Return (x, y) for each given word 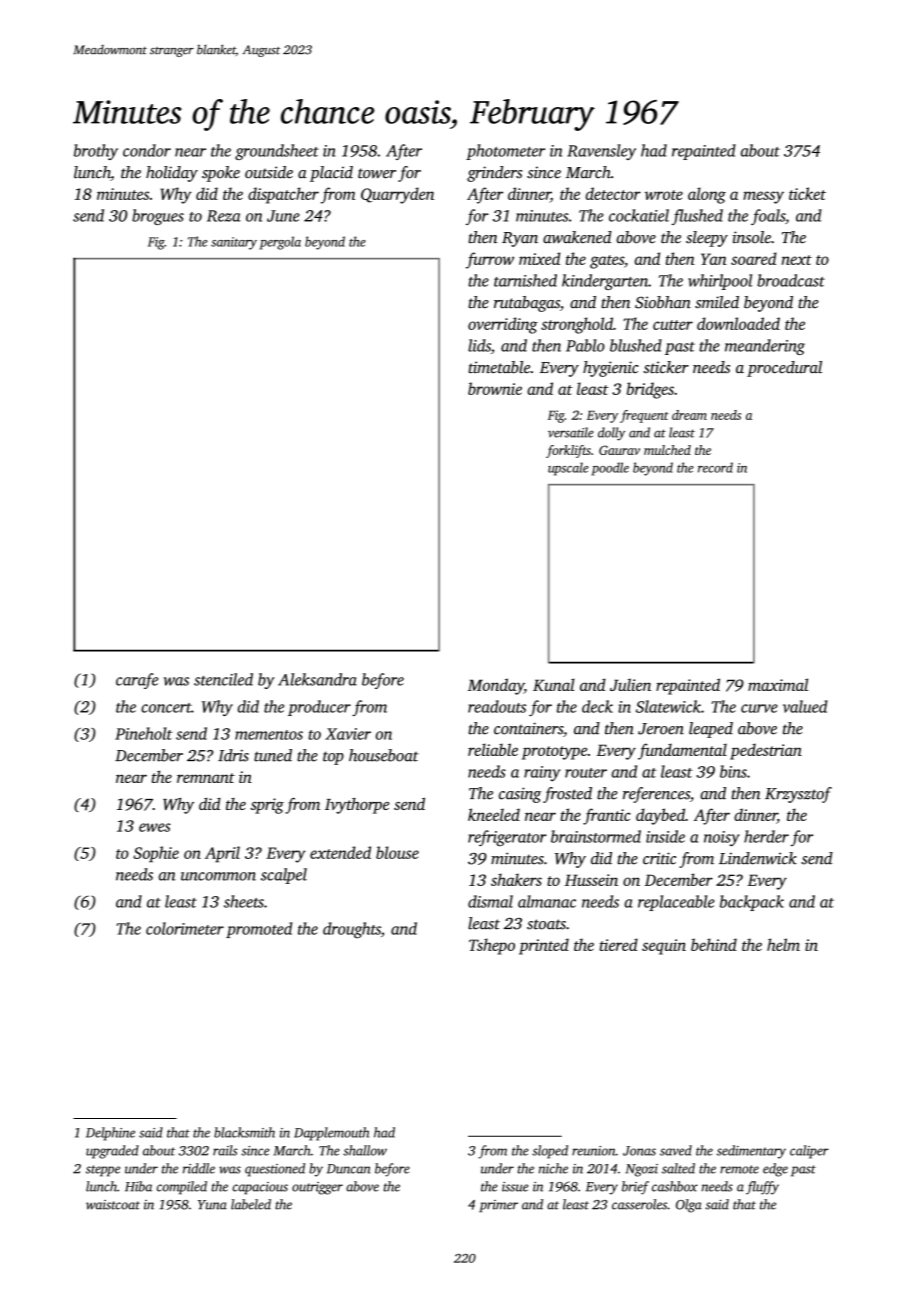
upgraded (112, 1152)
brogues (158, 217)
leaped (711, 730)
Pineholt (143, 733)
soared (754, 258)
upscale (568, 469)
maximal (778, 684)
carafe (137, 681)
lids (479, 345)
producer (319, 708)
